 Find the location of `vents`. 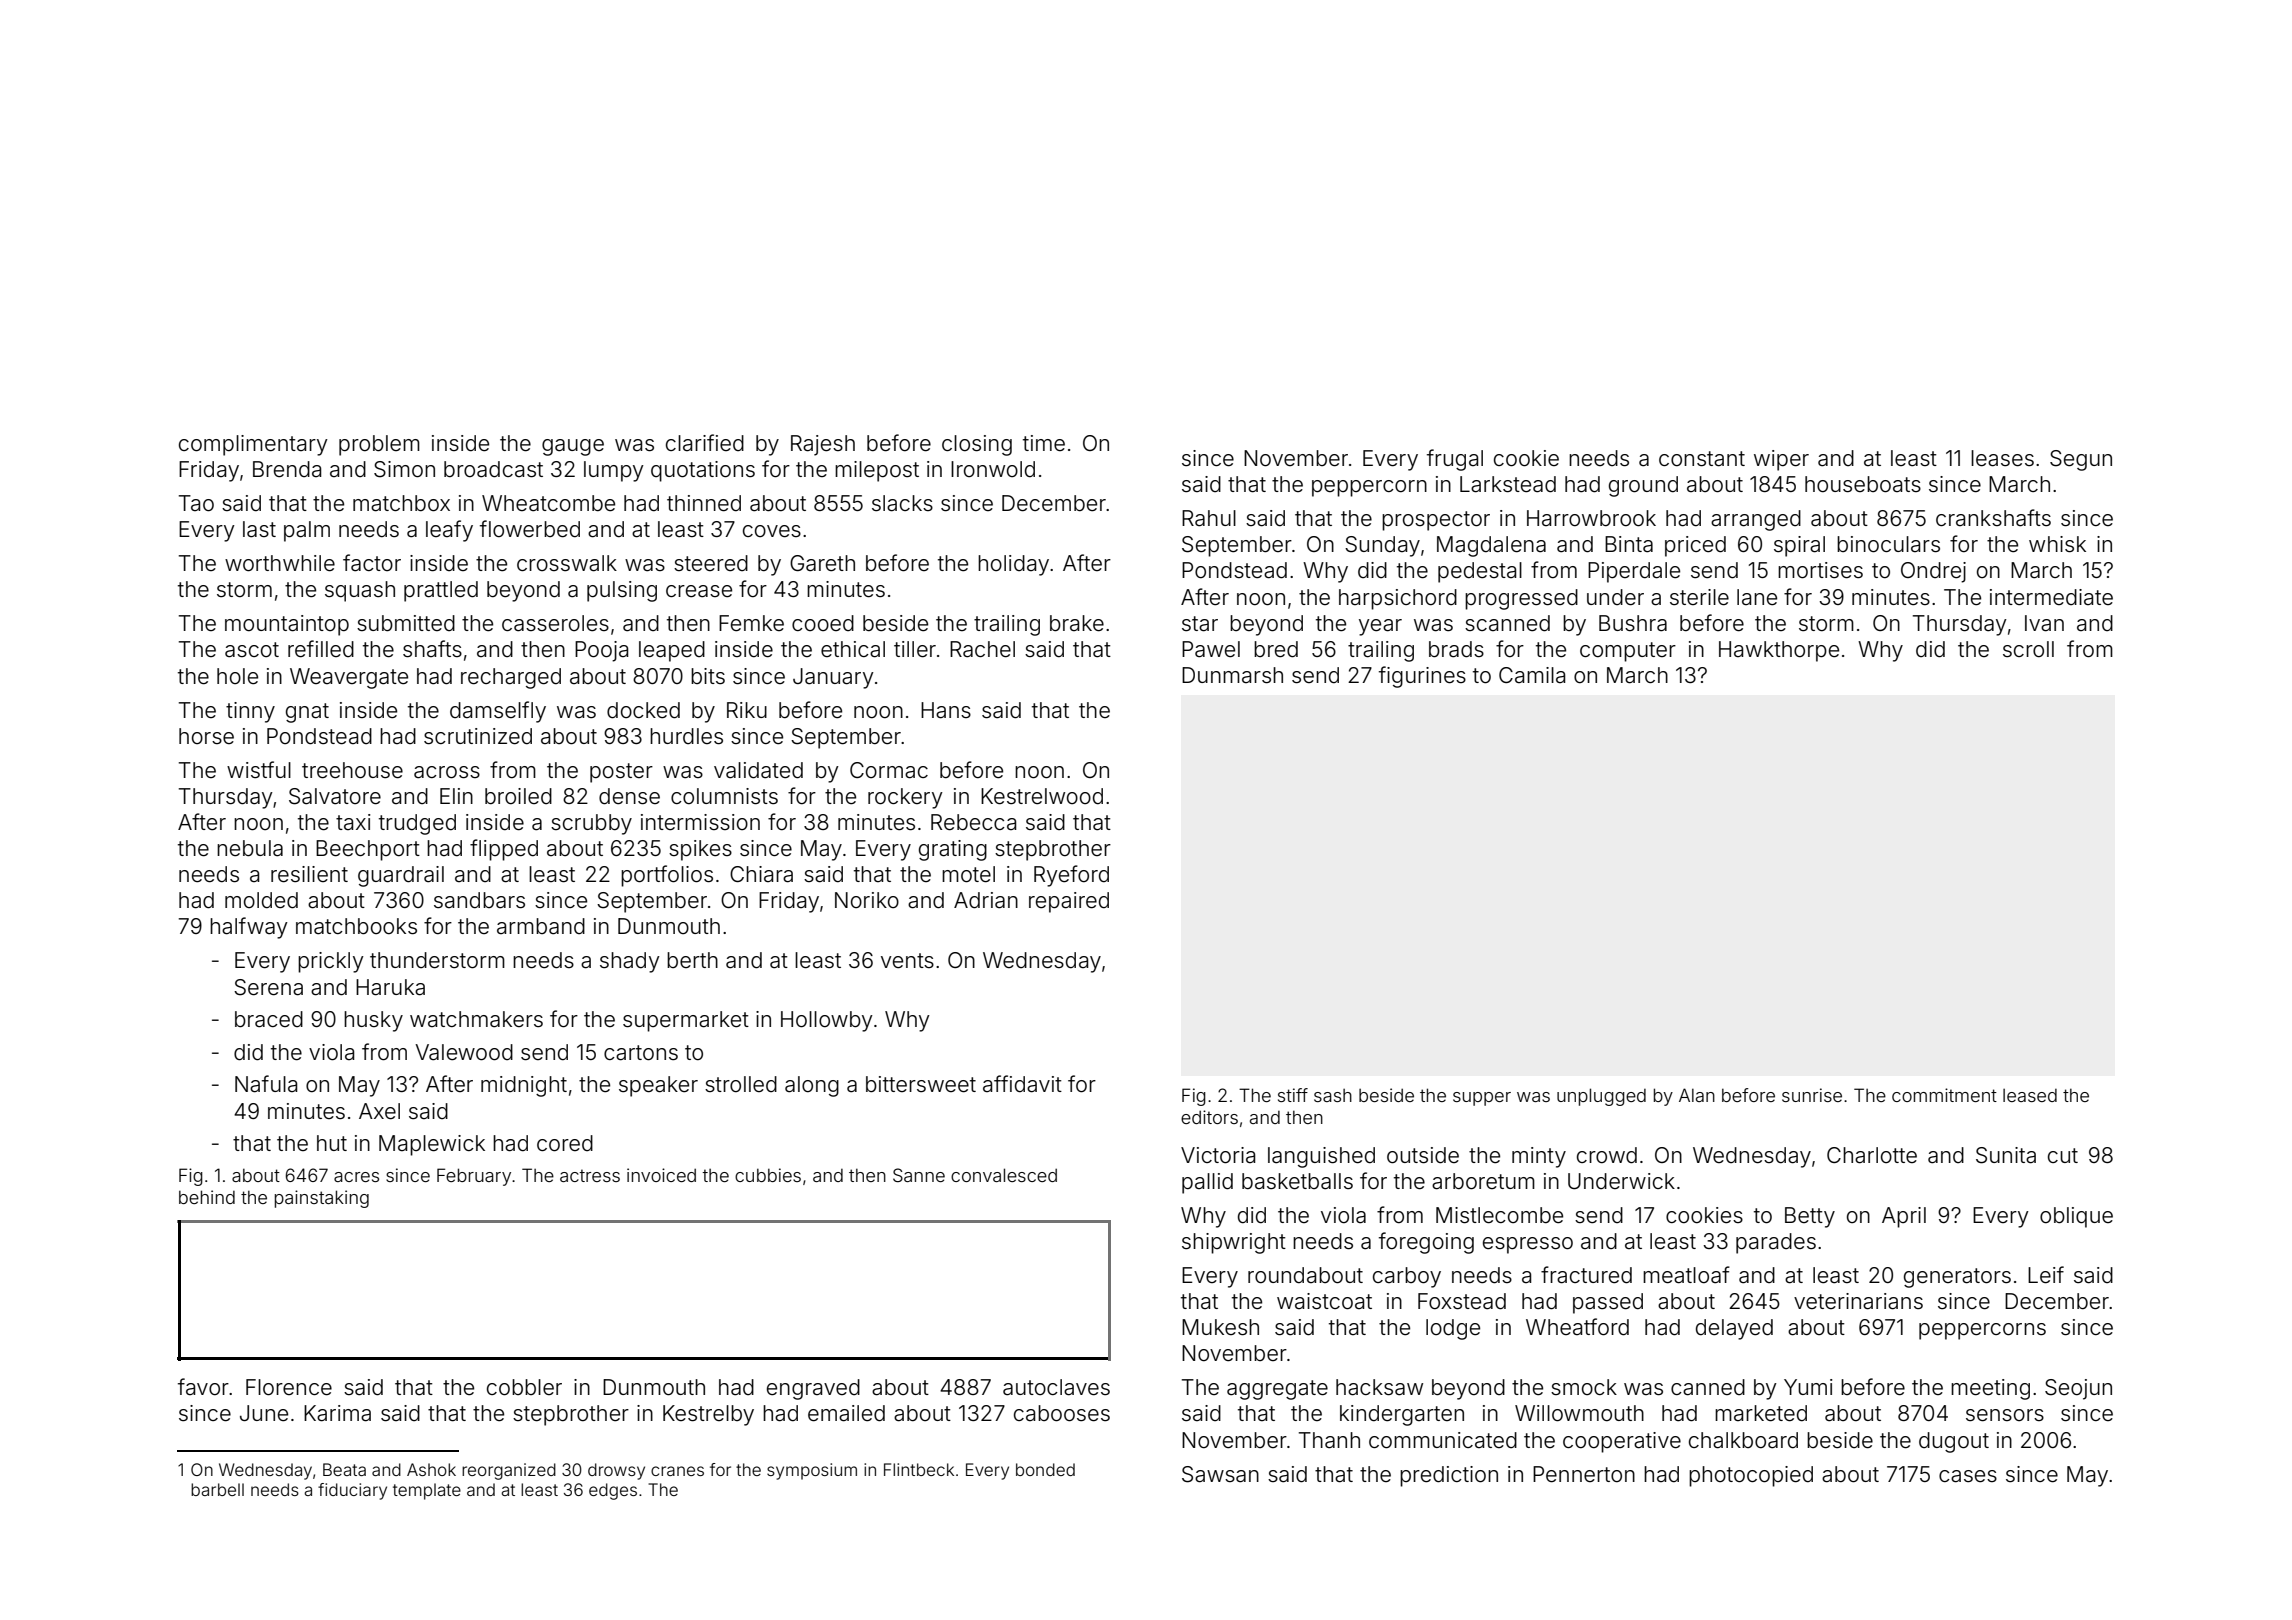

vents is located at coordinates (907, 961).
